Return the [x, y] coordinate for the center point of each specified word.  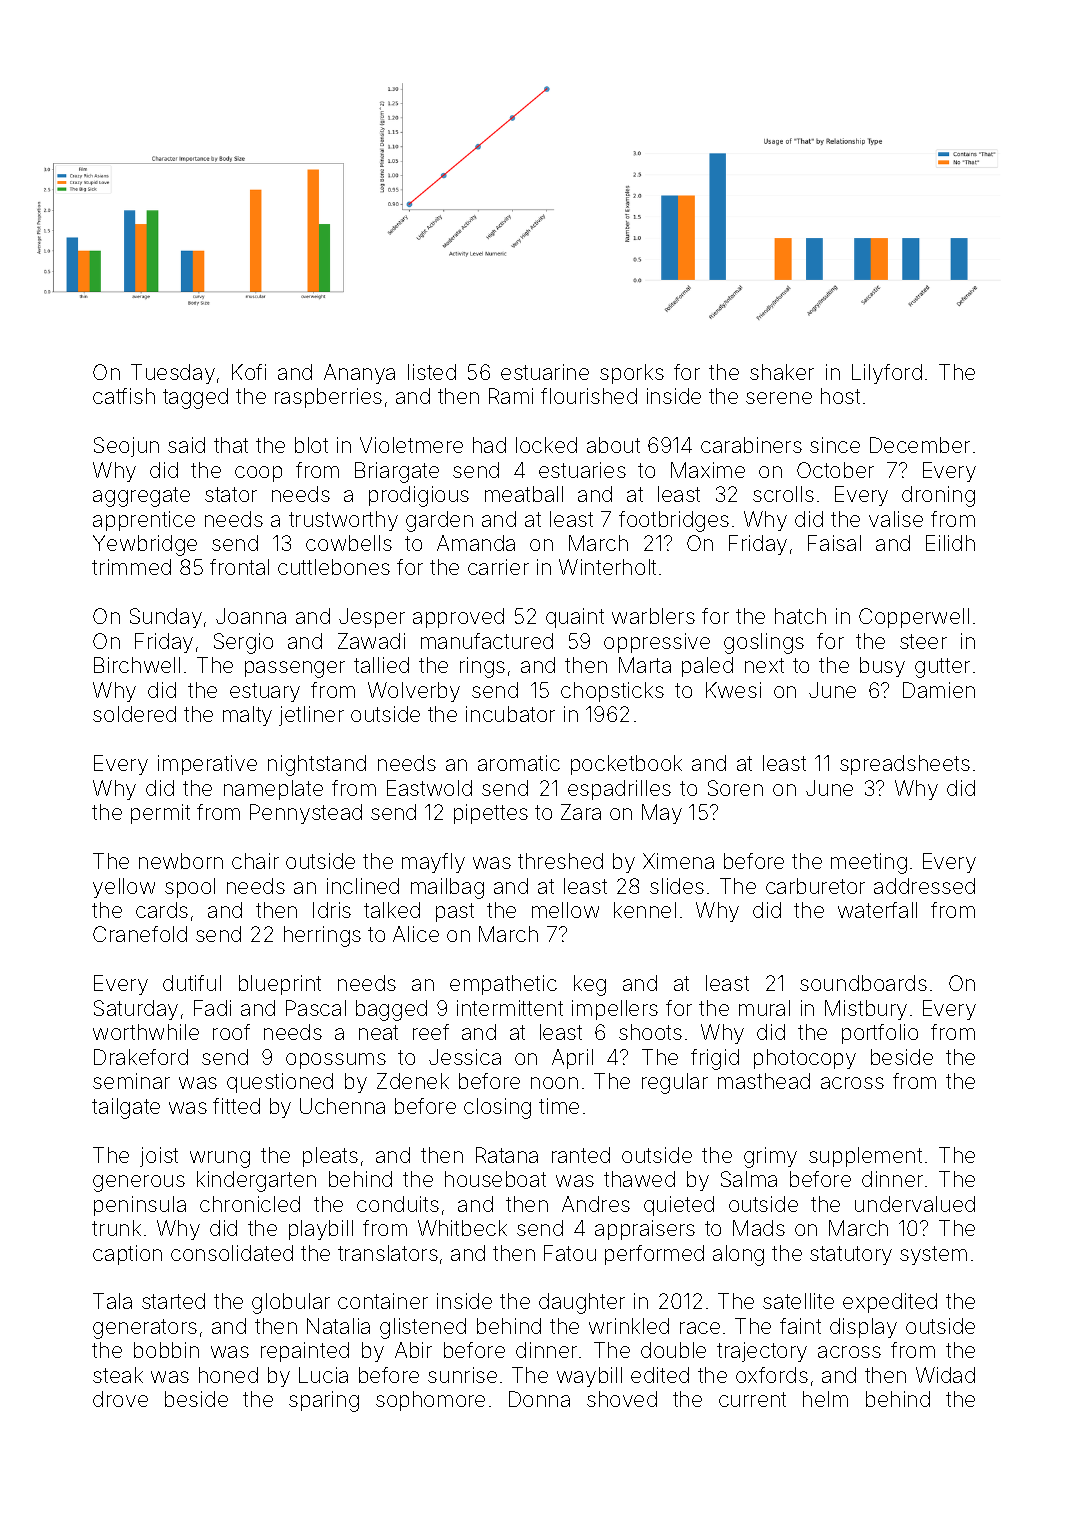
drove [120, 1399]
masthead [764, 1081]
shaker [782, 372]
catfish [124, 396]
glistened [423, 1328]
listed [432, 372]
